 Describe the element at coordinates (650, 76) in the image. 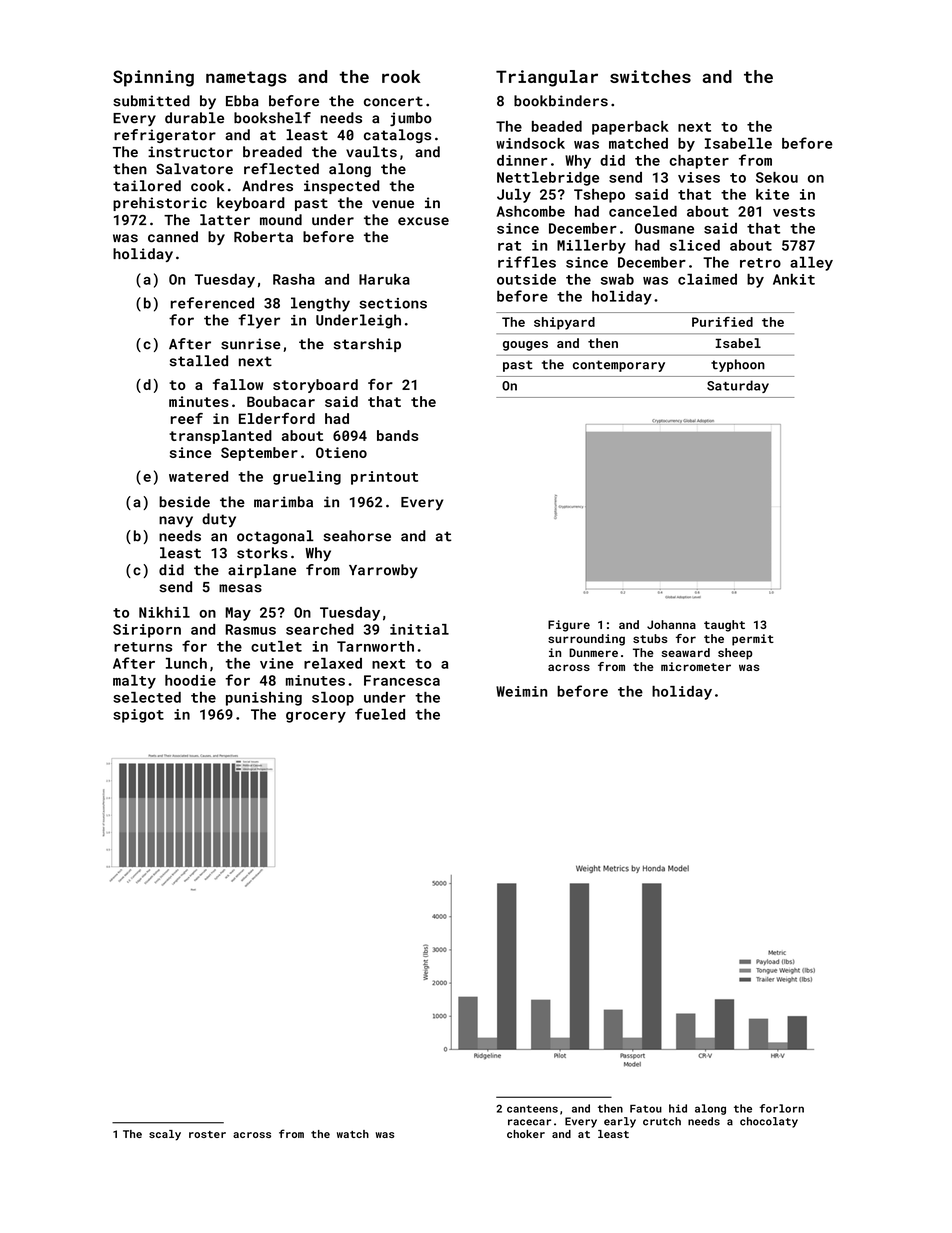

I see `switches` at that location.
